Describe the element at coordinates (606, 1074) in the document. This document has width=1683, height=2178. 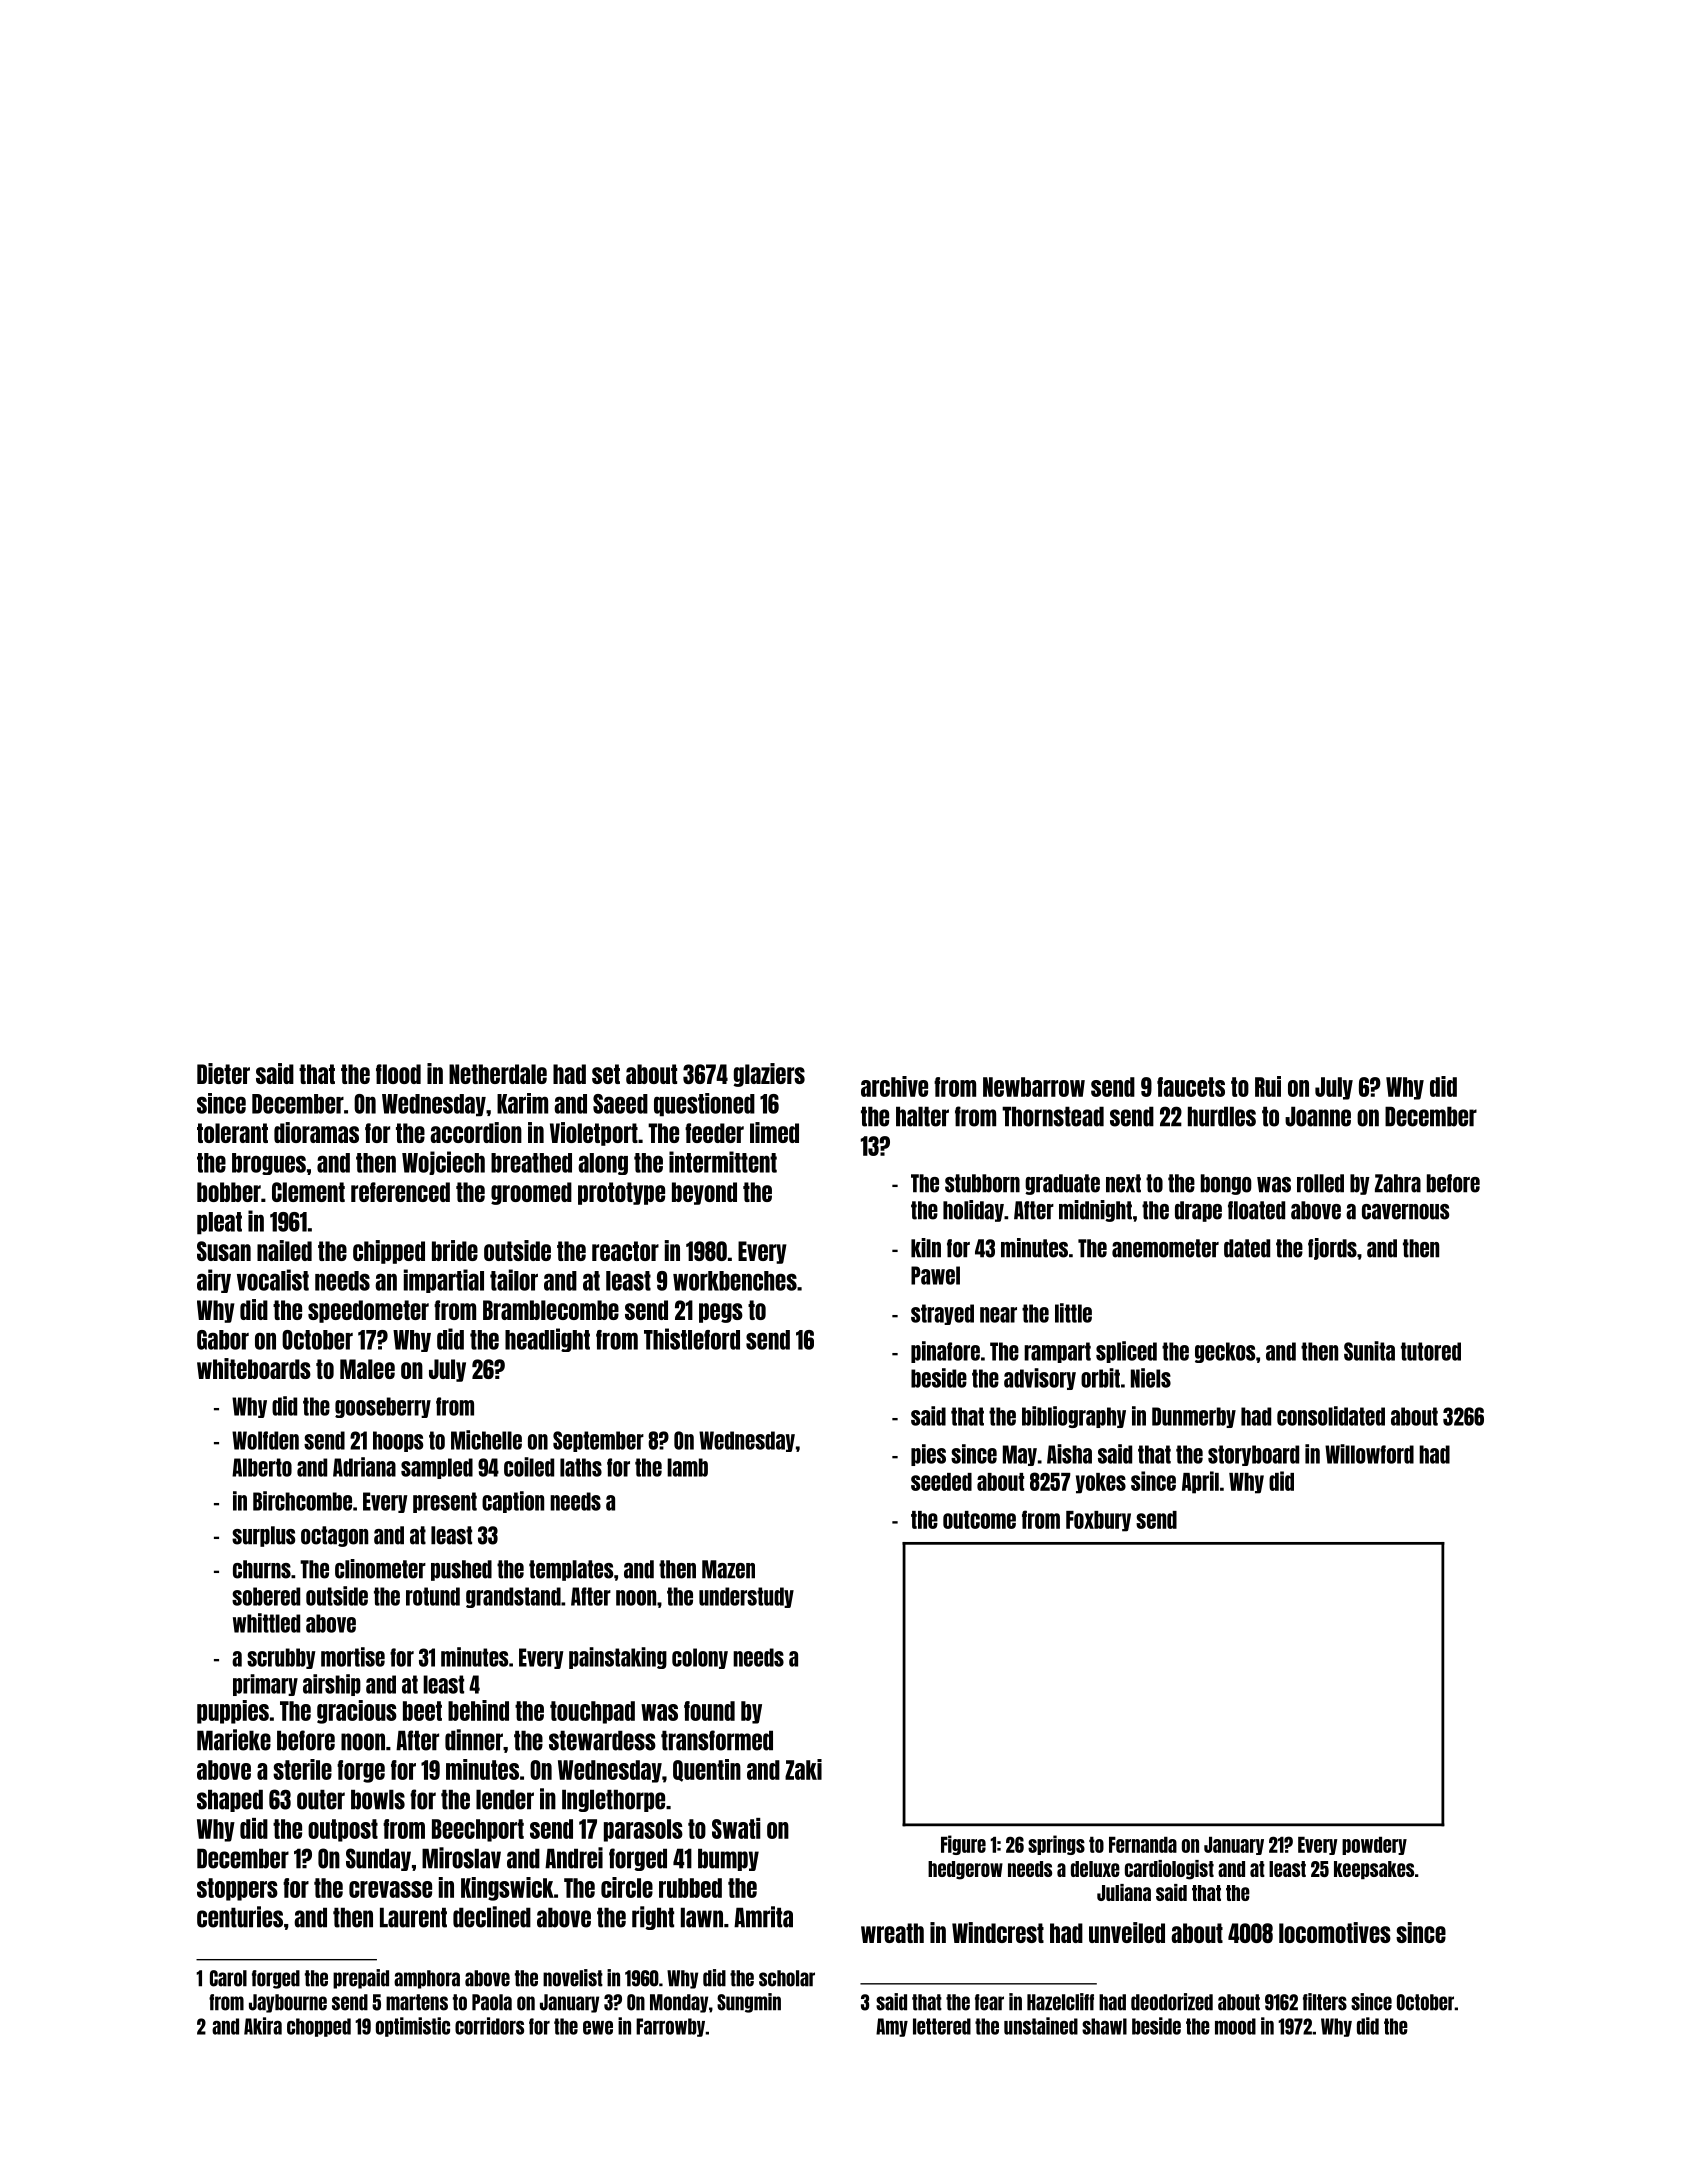
I see `set` at that location.
